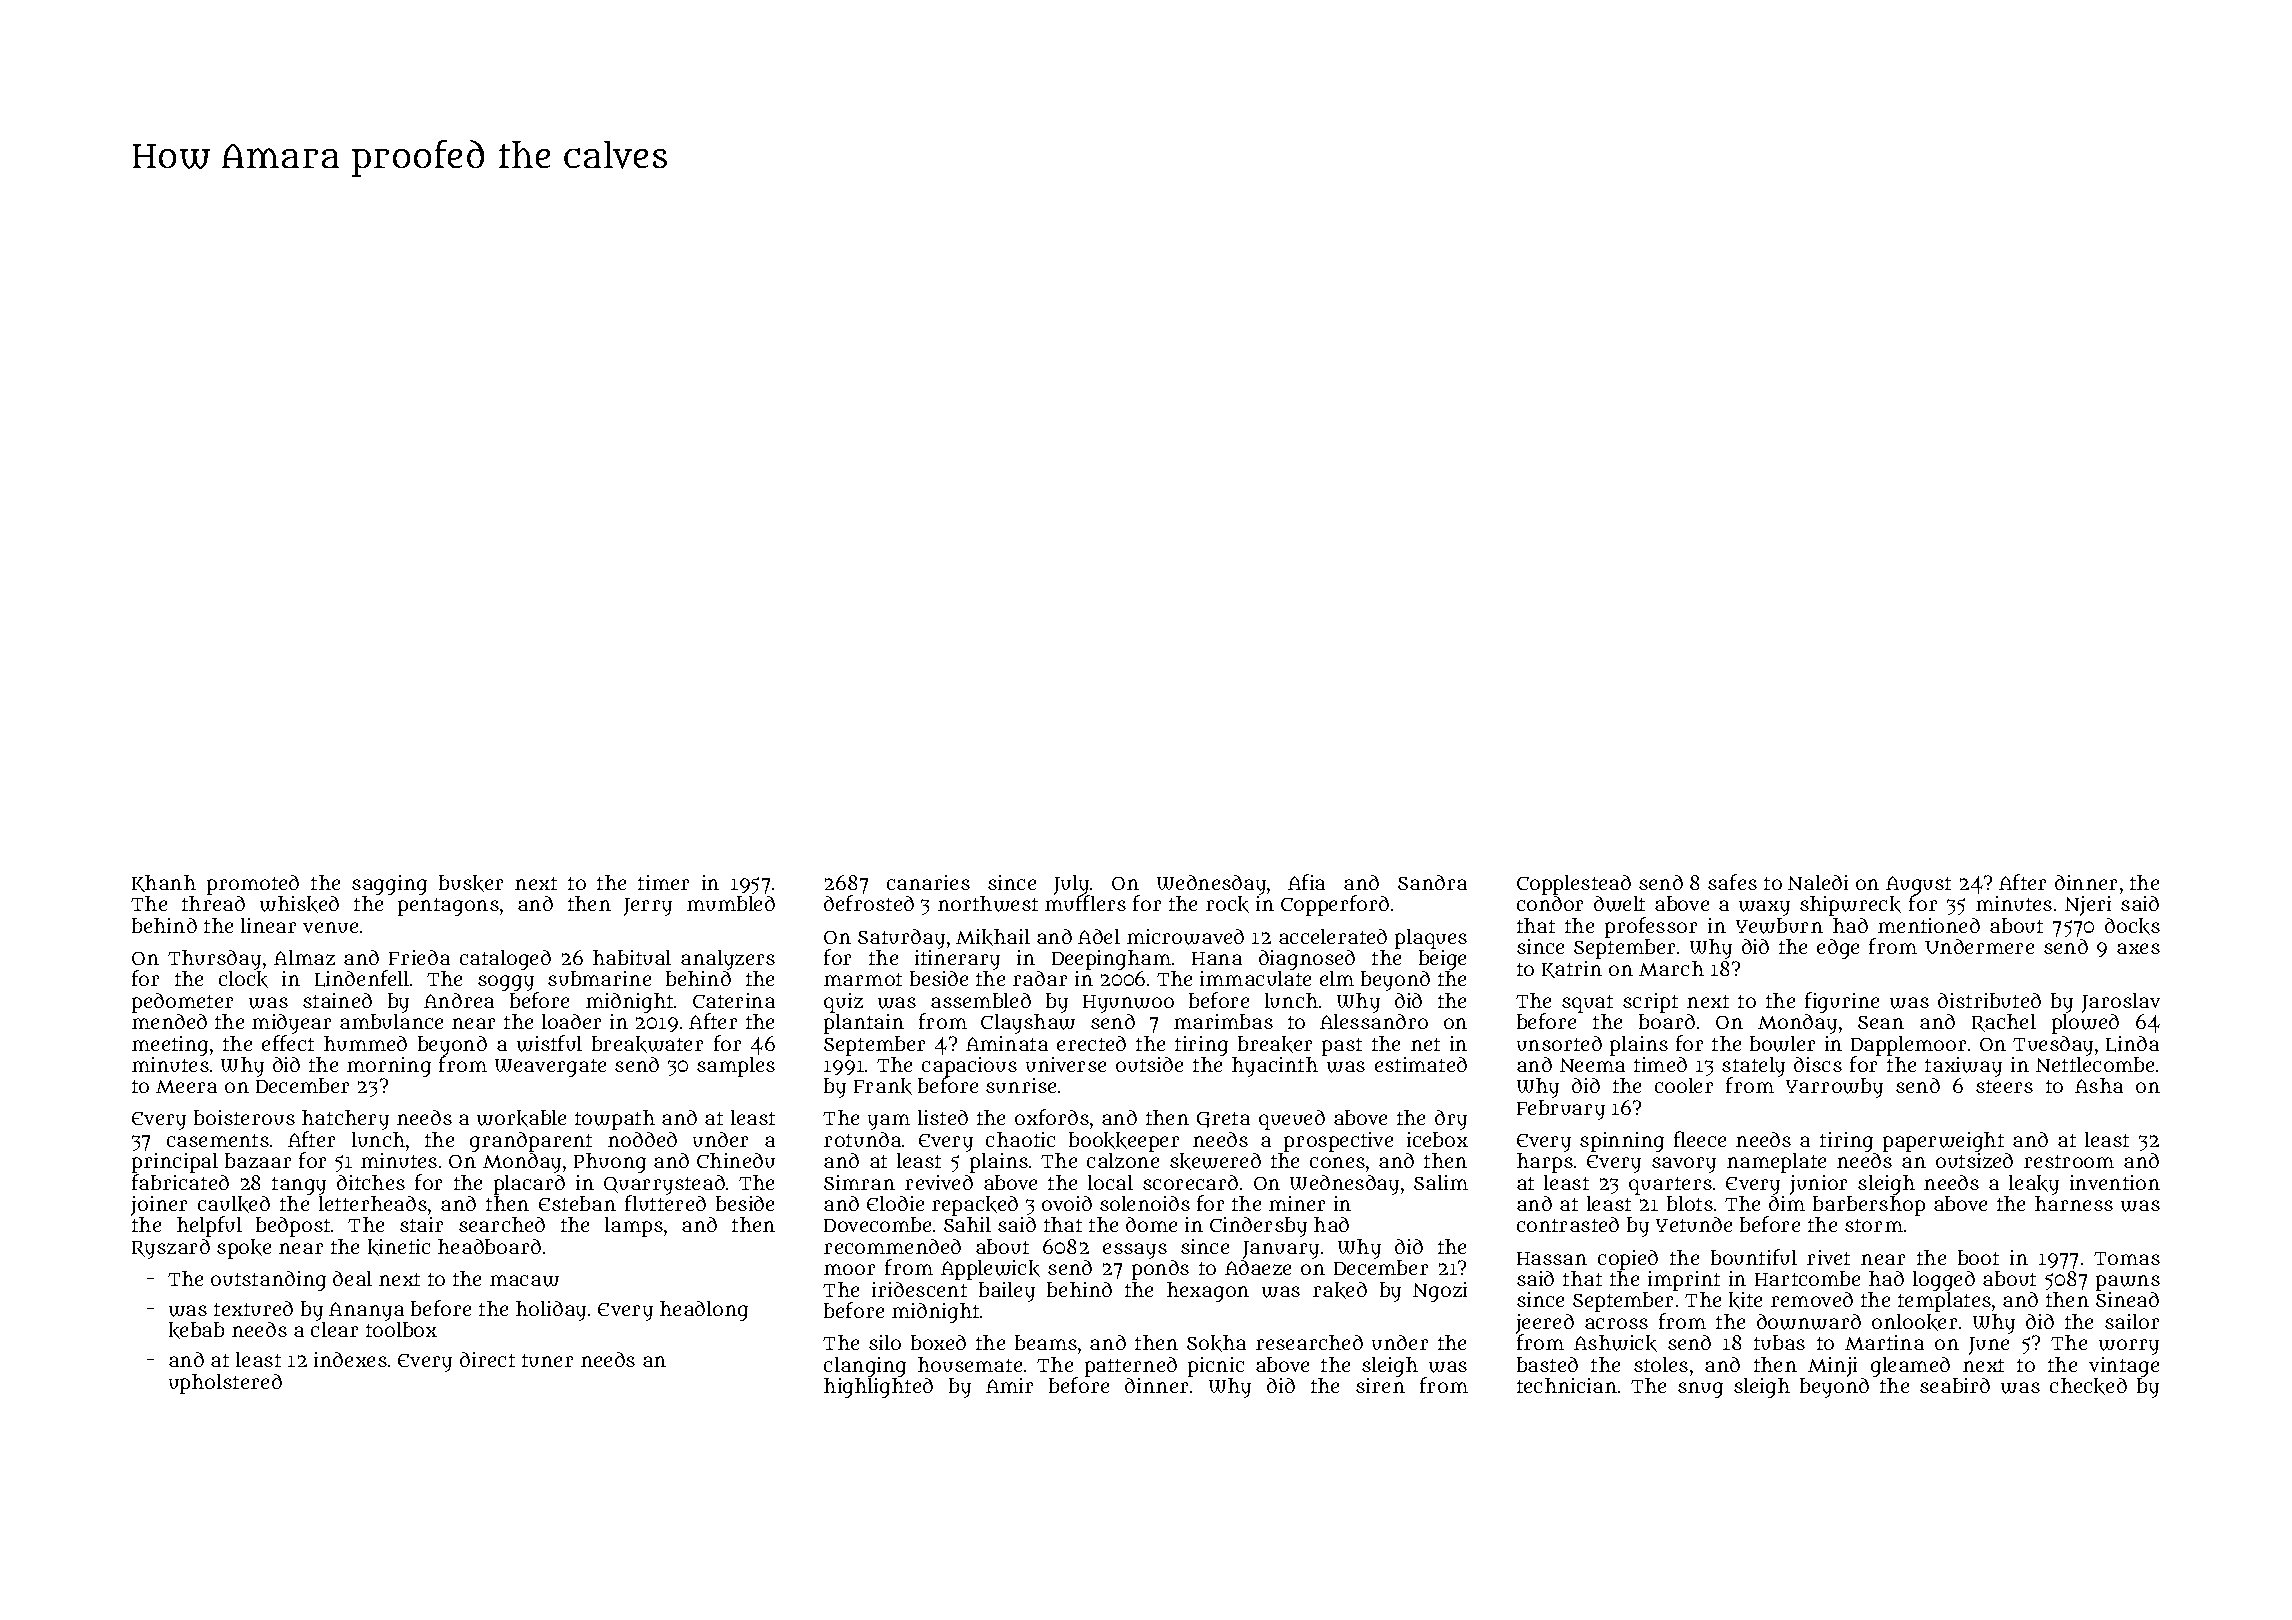  Describe the element at coordinates (1007, 1043) in the image. I see `Aminata` at that location.
